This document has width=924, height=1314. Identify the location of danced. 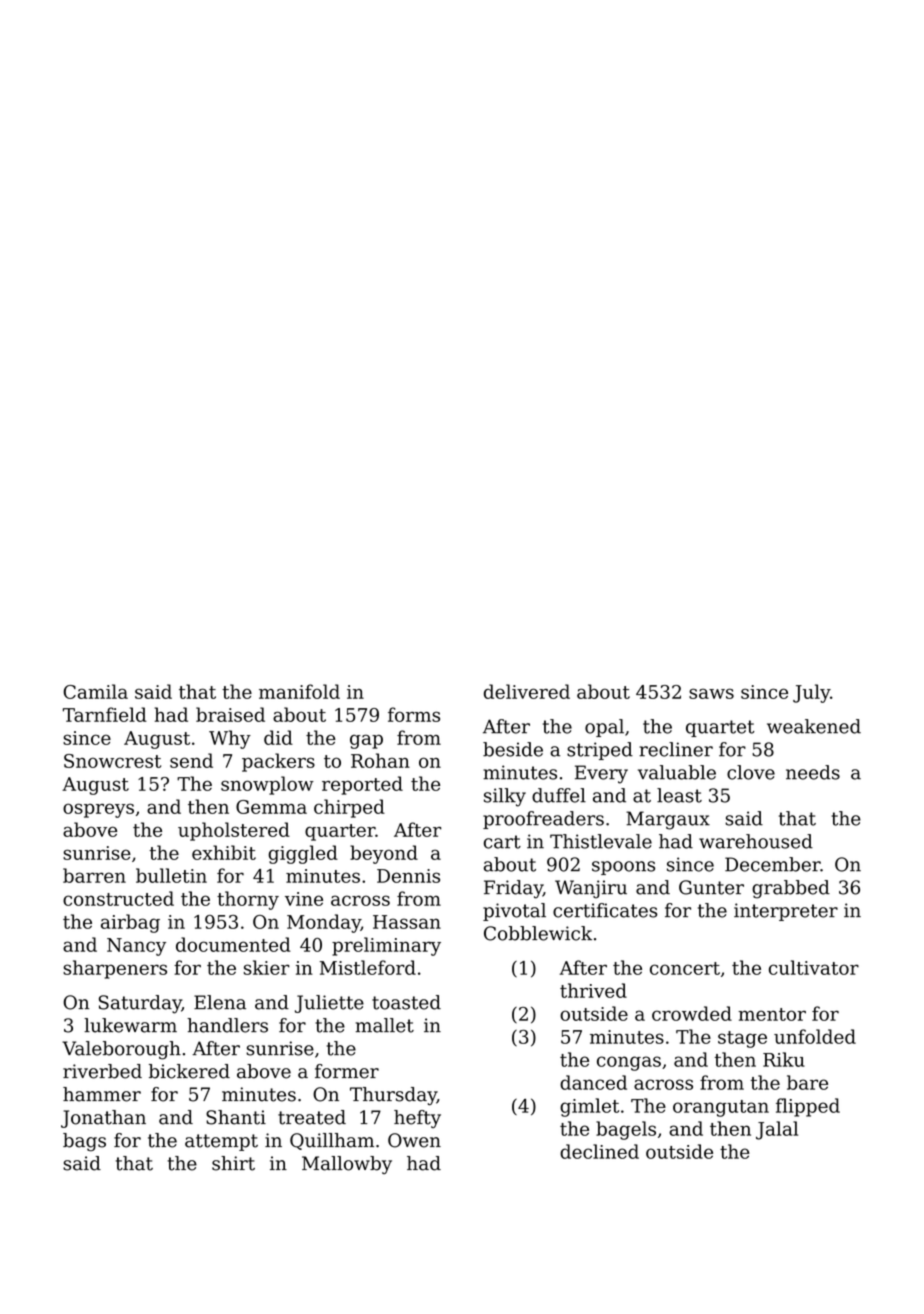
(593, 1082).
